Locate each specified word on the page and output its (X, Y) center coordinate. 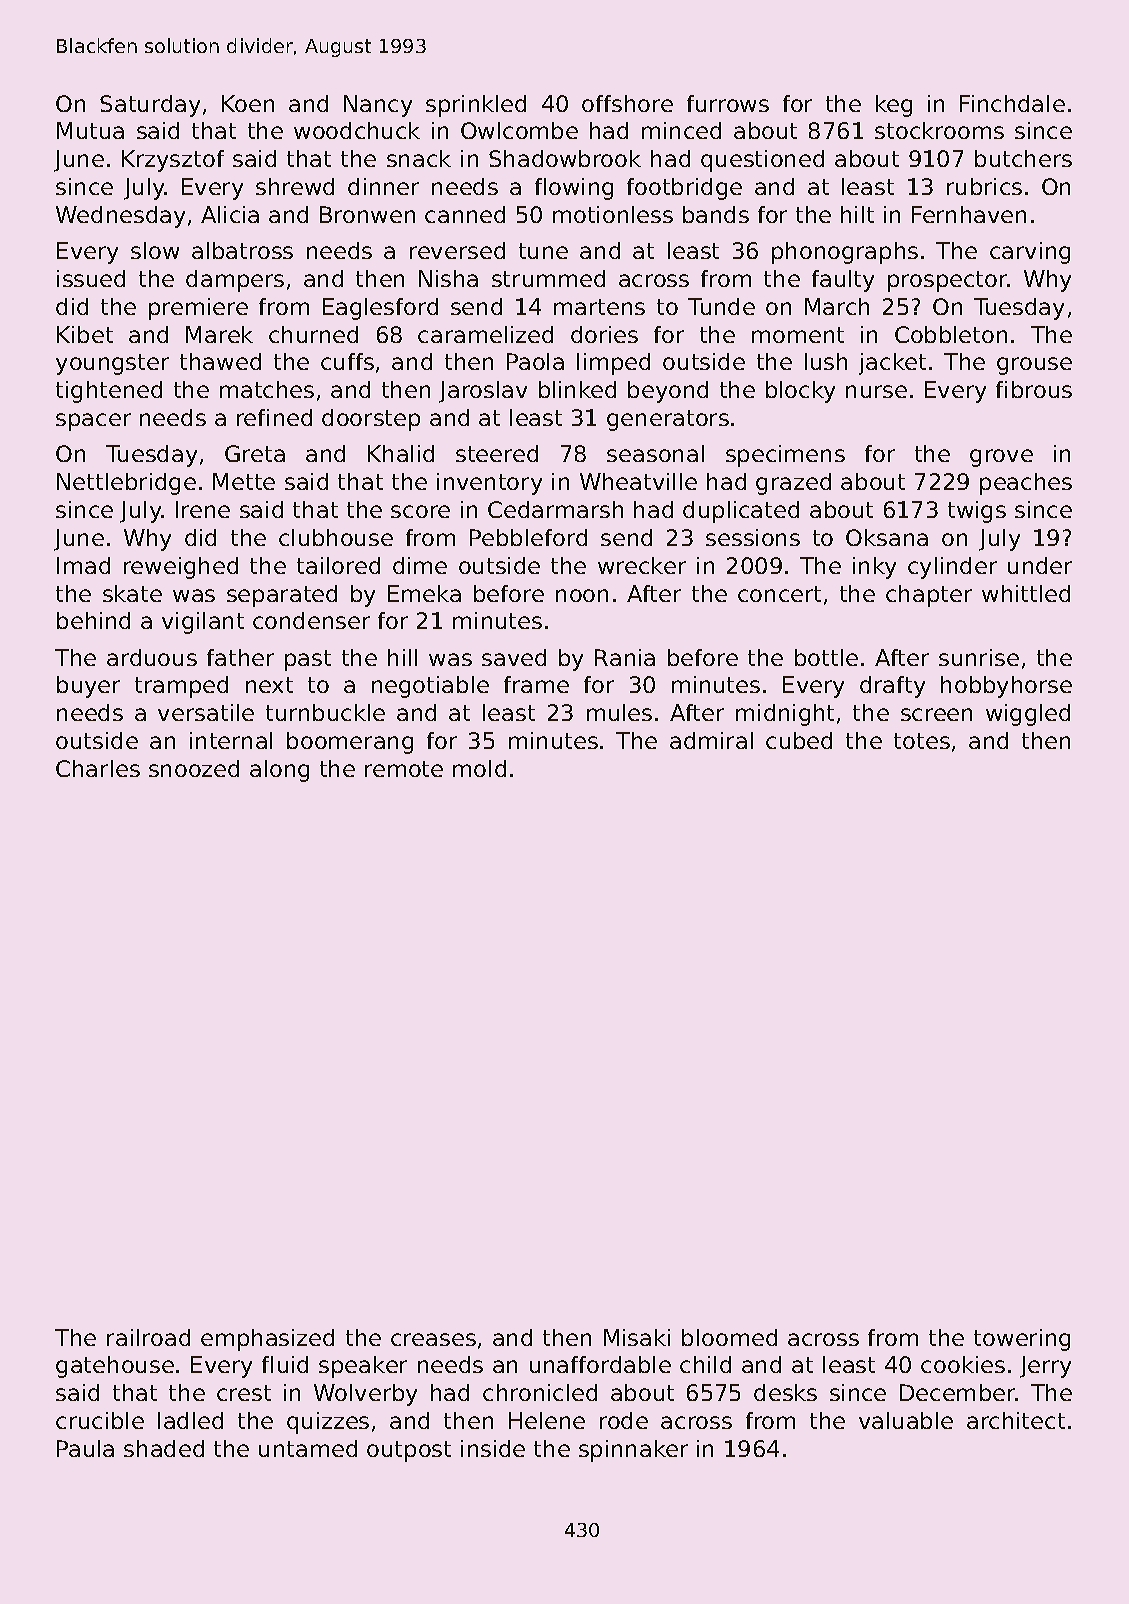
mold (479, 768)
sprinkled (476, 106)
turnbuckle (325, 712)
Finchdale (1012, 103)
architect (1016, 1420)
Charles (98, 768)
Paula (85, 1448)
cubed (799, 740)
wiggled (1028, 715)
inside (493, 1448)
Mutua (90, 130)
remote (404, 769)
